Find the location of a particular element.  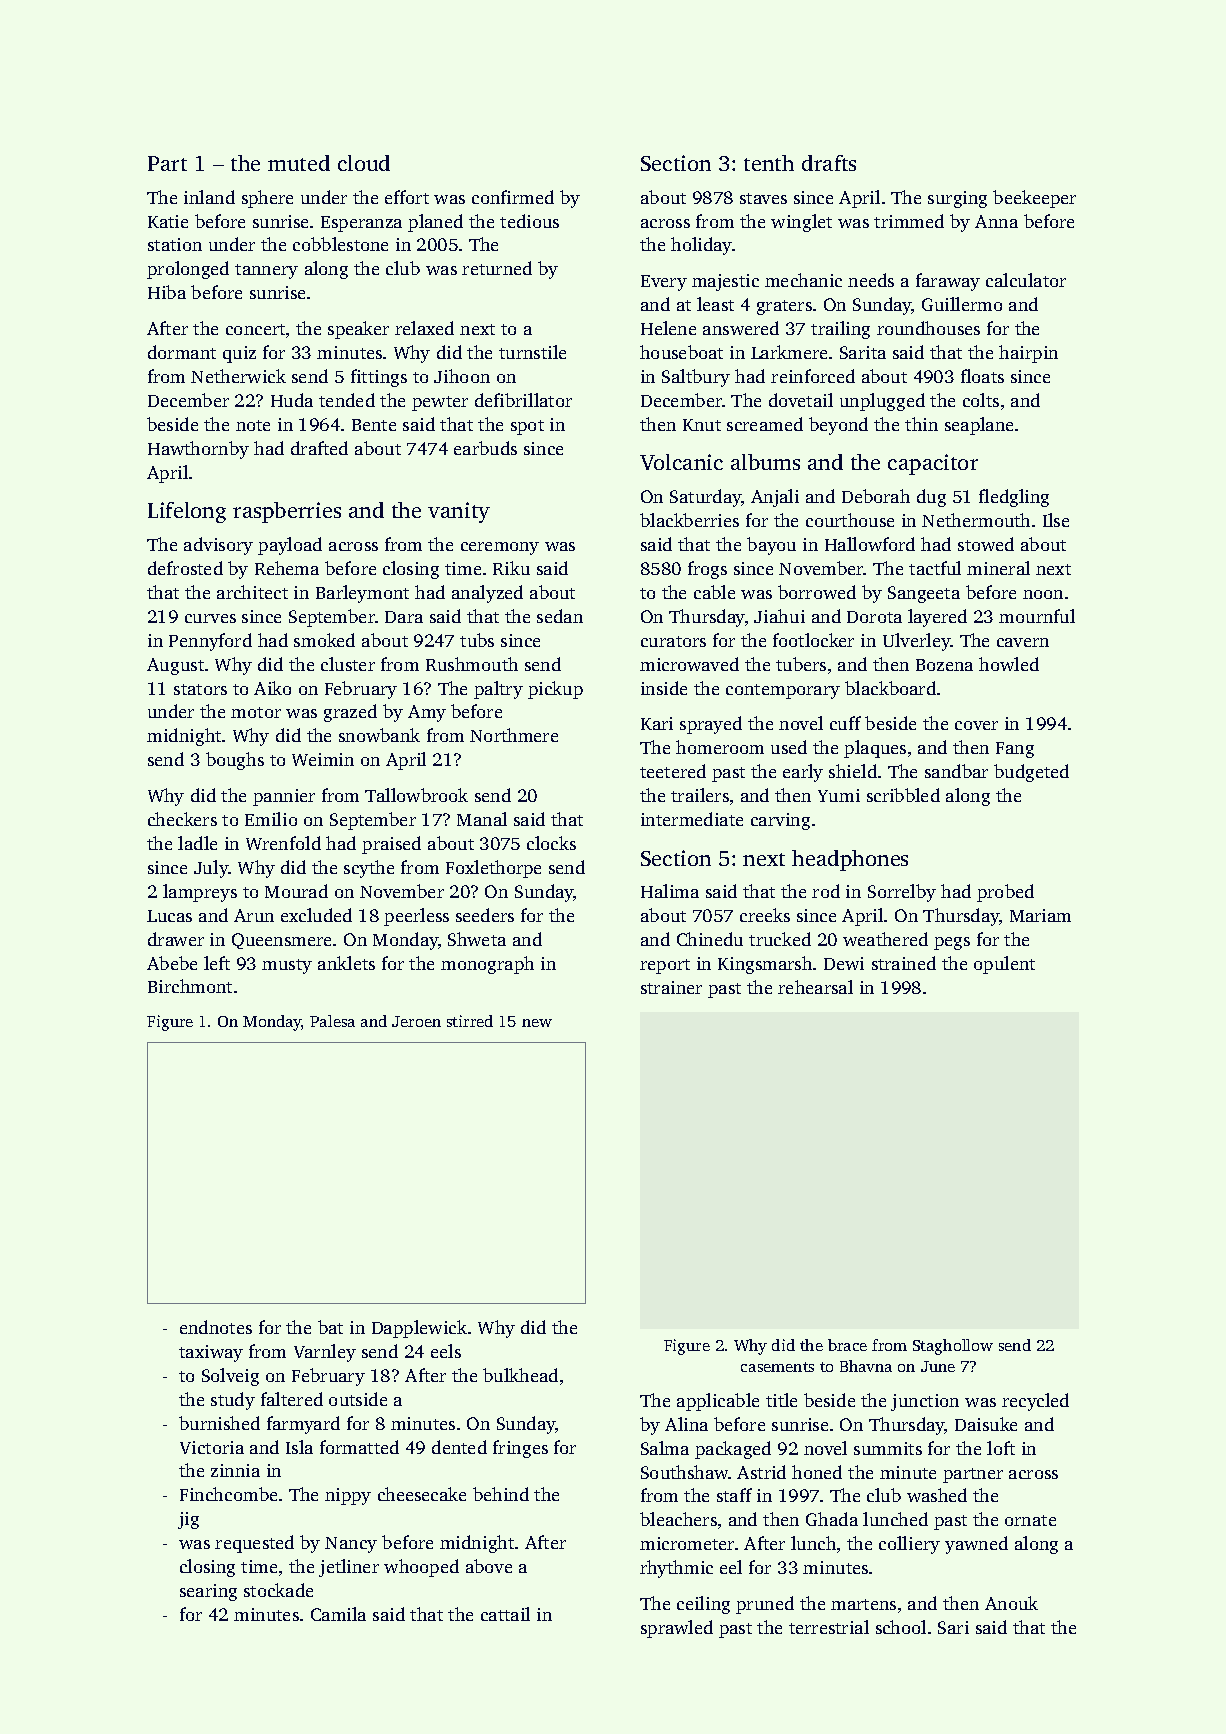

study is located at coordinates (233, 1401).
